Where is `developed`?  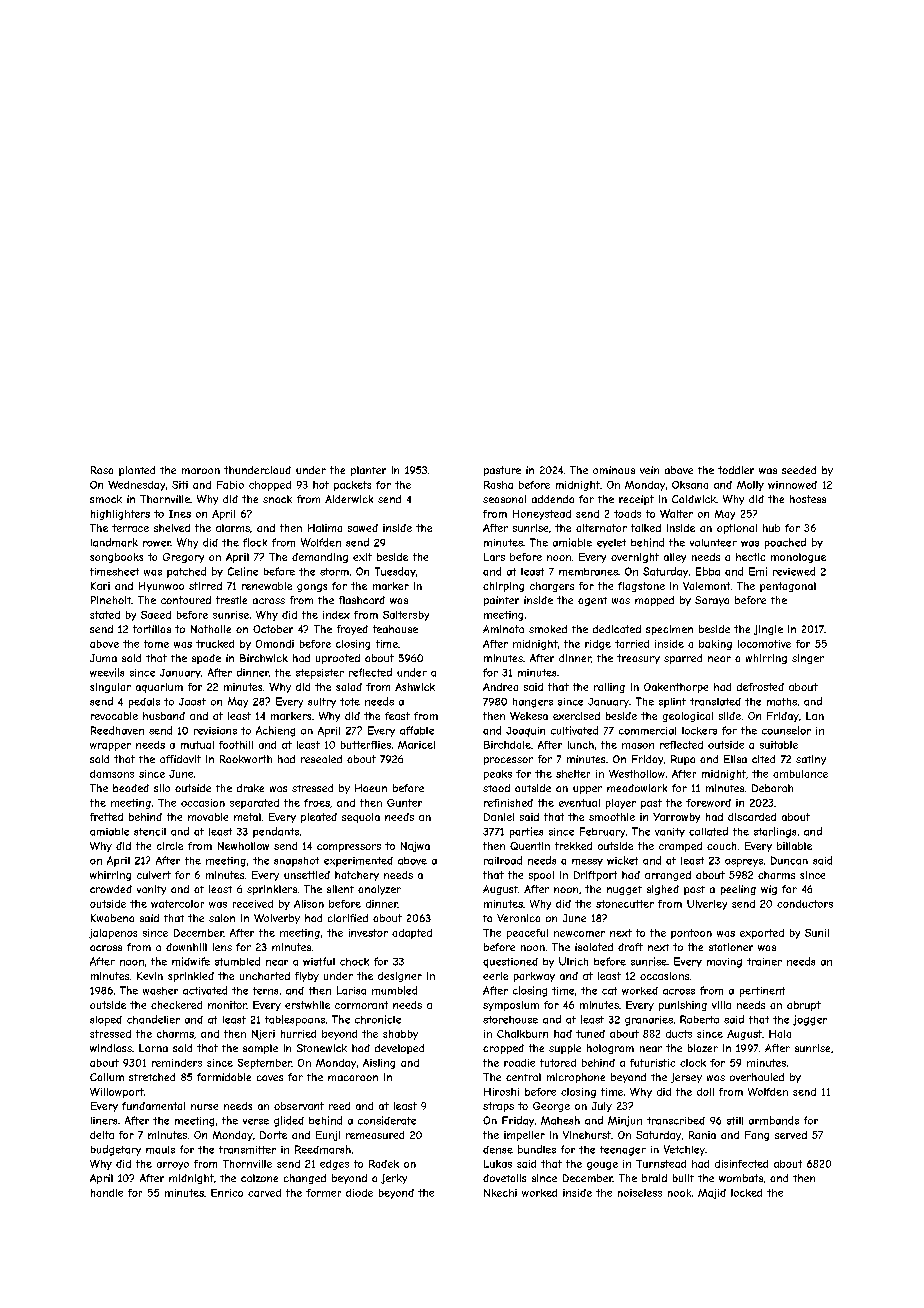 developed is located at coordinates (399, 1049).
